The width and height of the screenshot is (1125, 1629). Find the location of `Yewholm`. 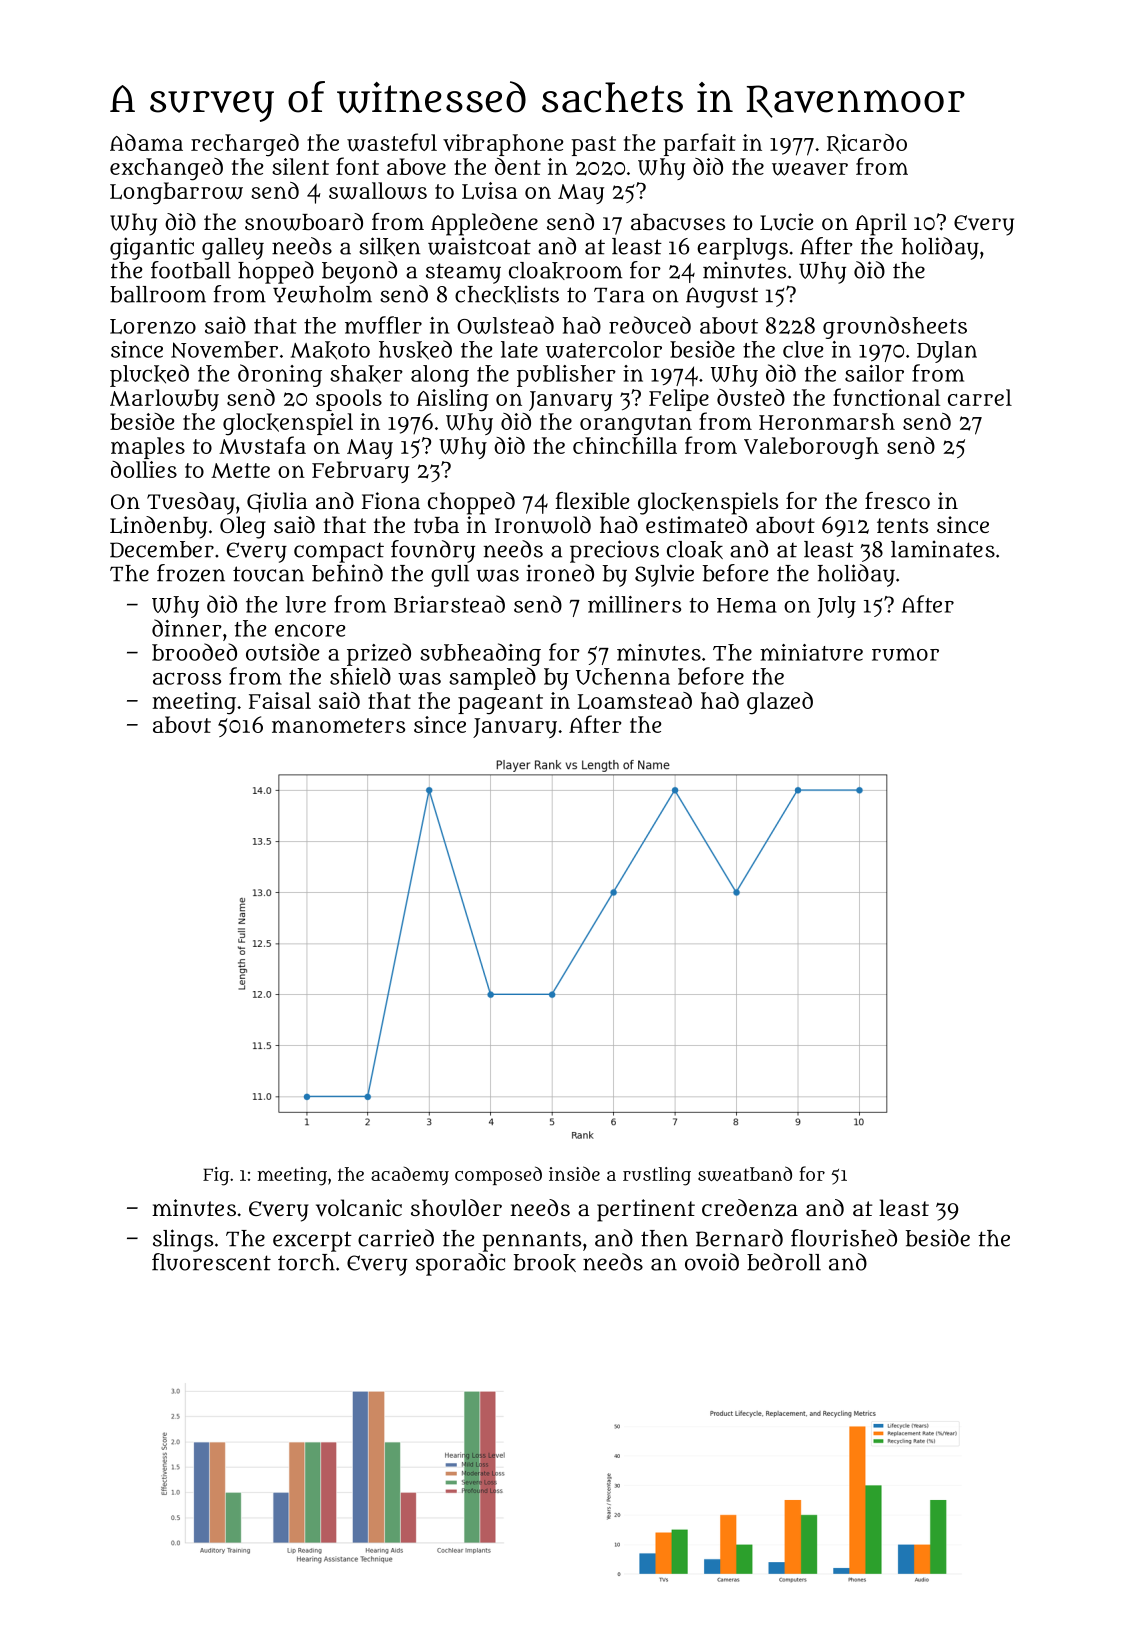

Yewholm is located at coordinates (322, 294).
